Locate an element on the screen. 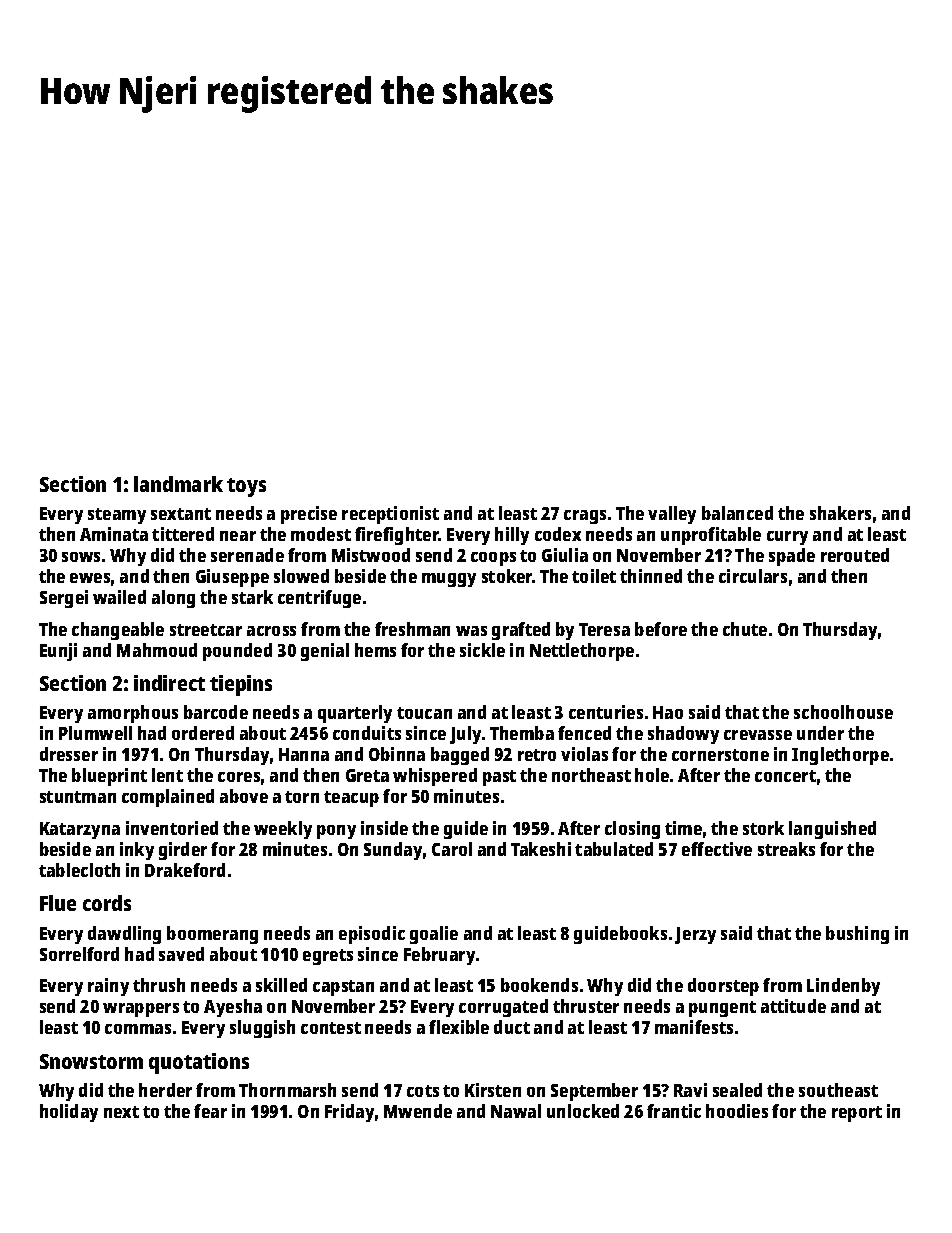 The image size is (952, 1233). landmark is located at coordinates (178, 484).
